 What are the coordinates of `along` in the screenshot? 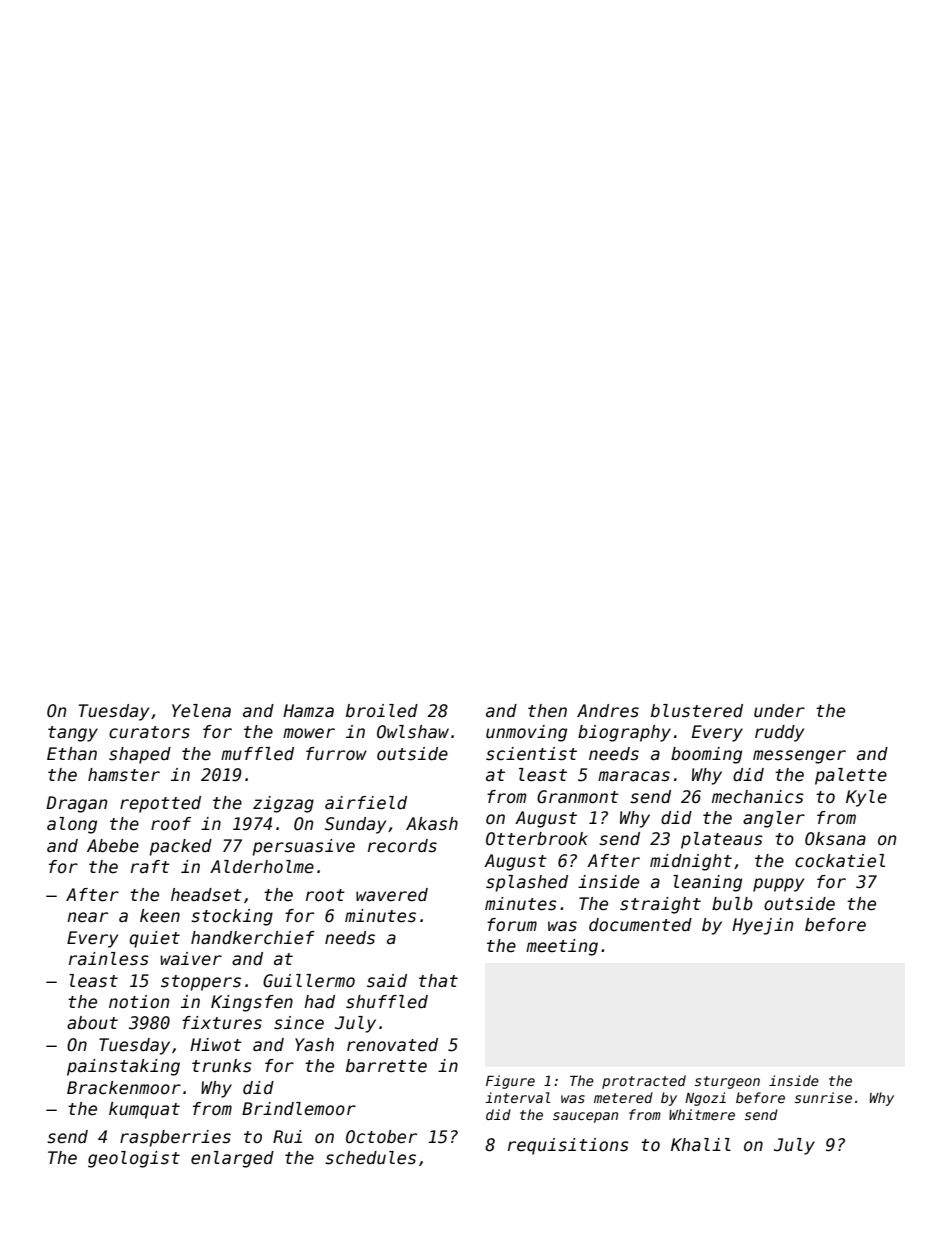 It's located at (72, 825).
